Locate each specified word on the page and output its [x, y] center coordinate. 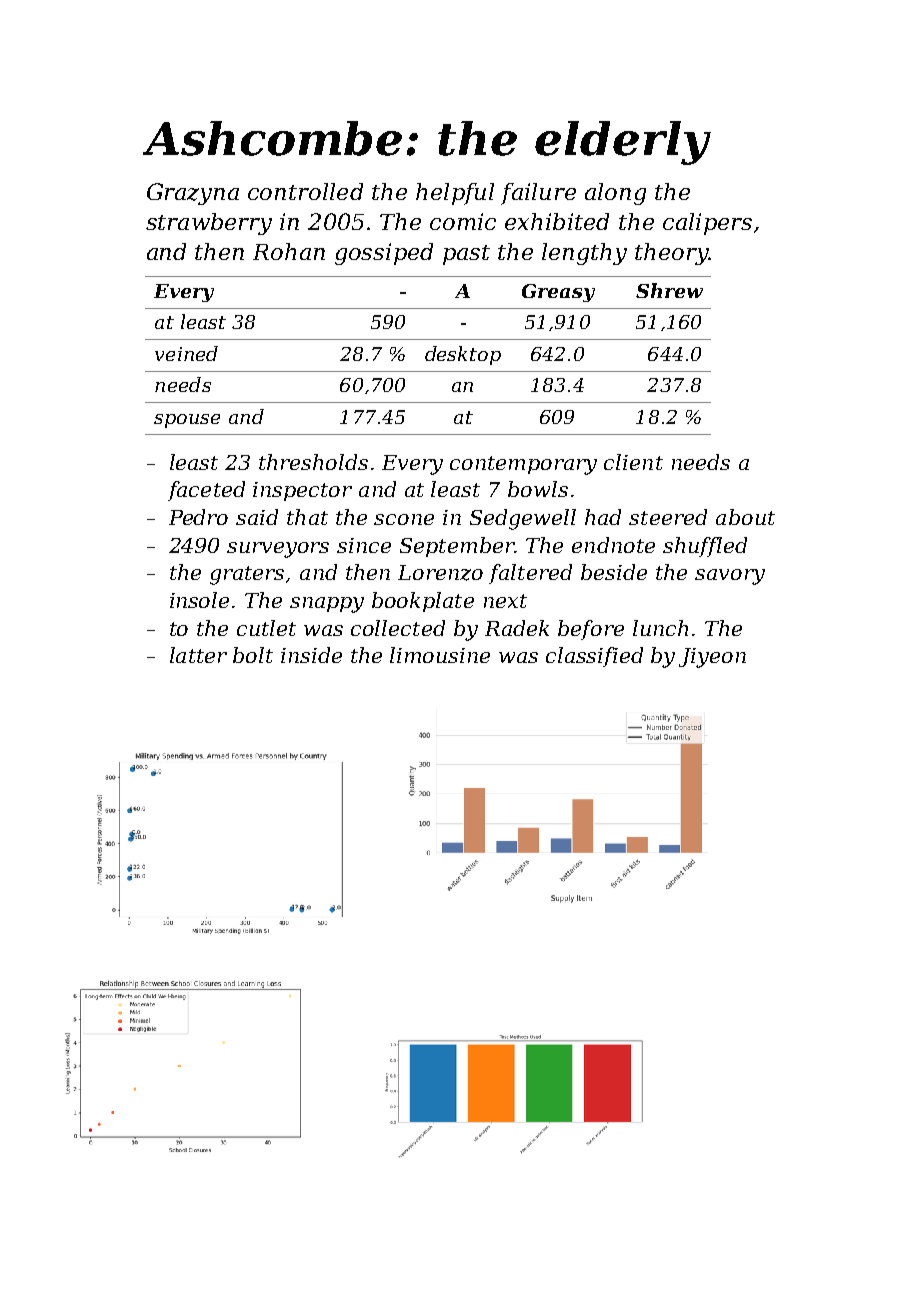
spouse [187, 421]
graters [247, 575]
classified [594, 657]
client [633, 462]
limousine [440, 655]
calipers [707, 224]
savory [730, 577]
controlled [305, 191]
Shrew [669, 290]
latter [198, 655]
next [505, 601]
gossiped [384, 254]
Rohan [289, 251]
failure [538, 194]
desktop [463, 355]
